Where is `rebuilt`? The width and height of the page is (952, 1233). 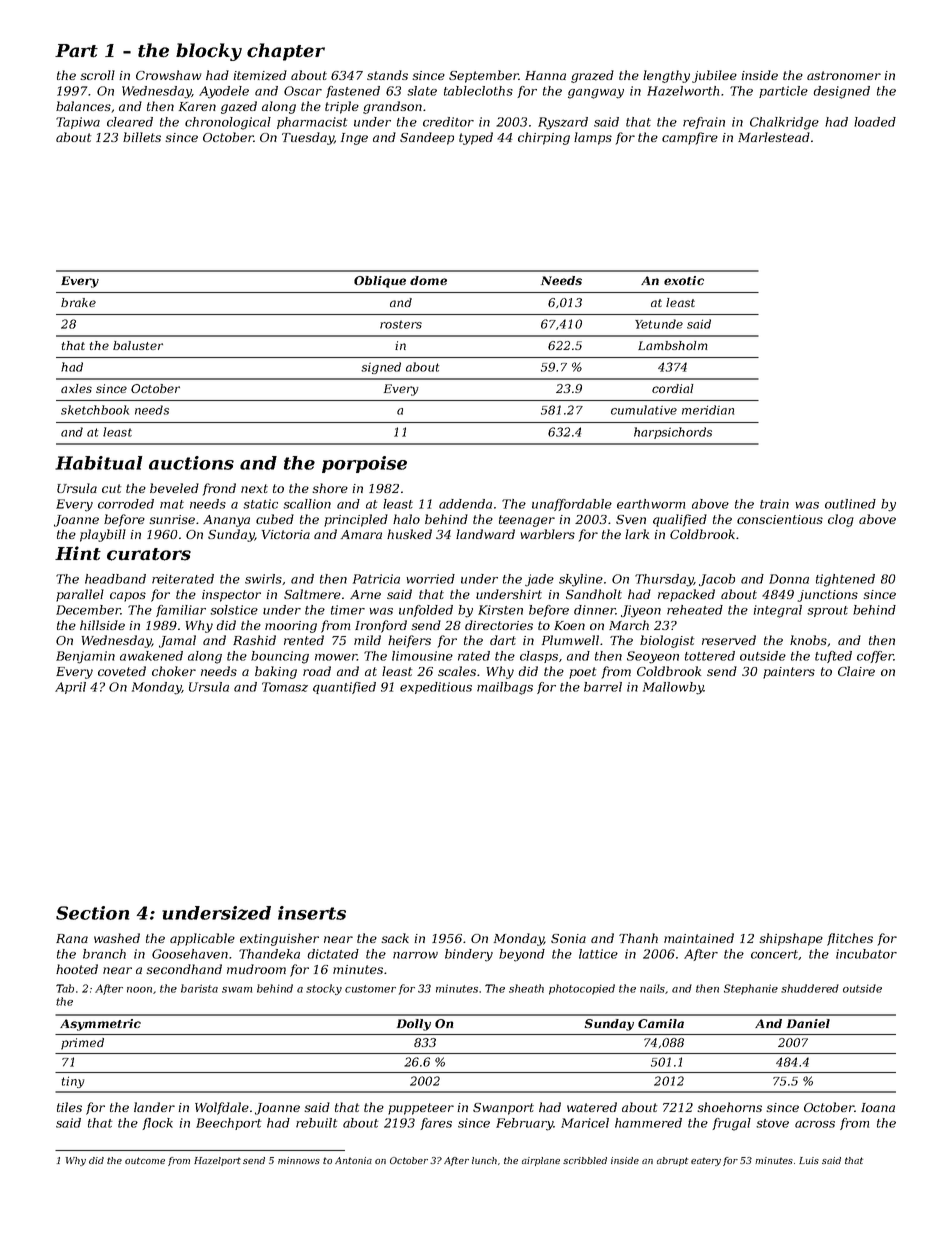
rebuilt is located at coordinates (316, 1123).
